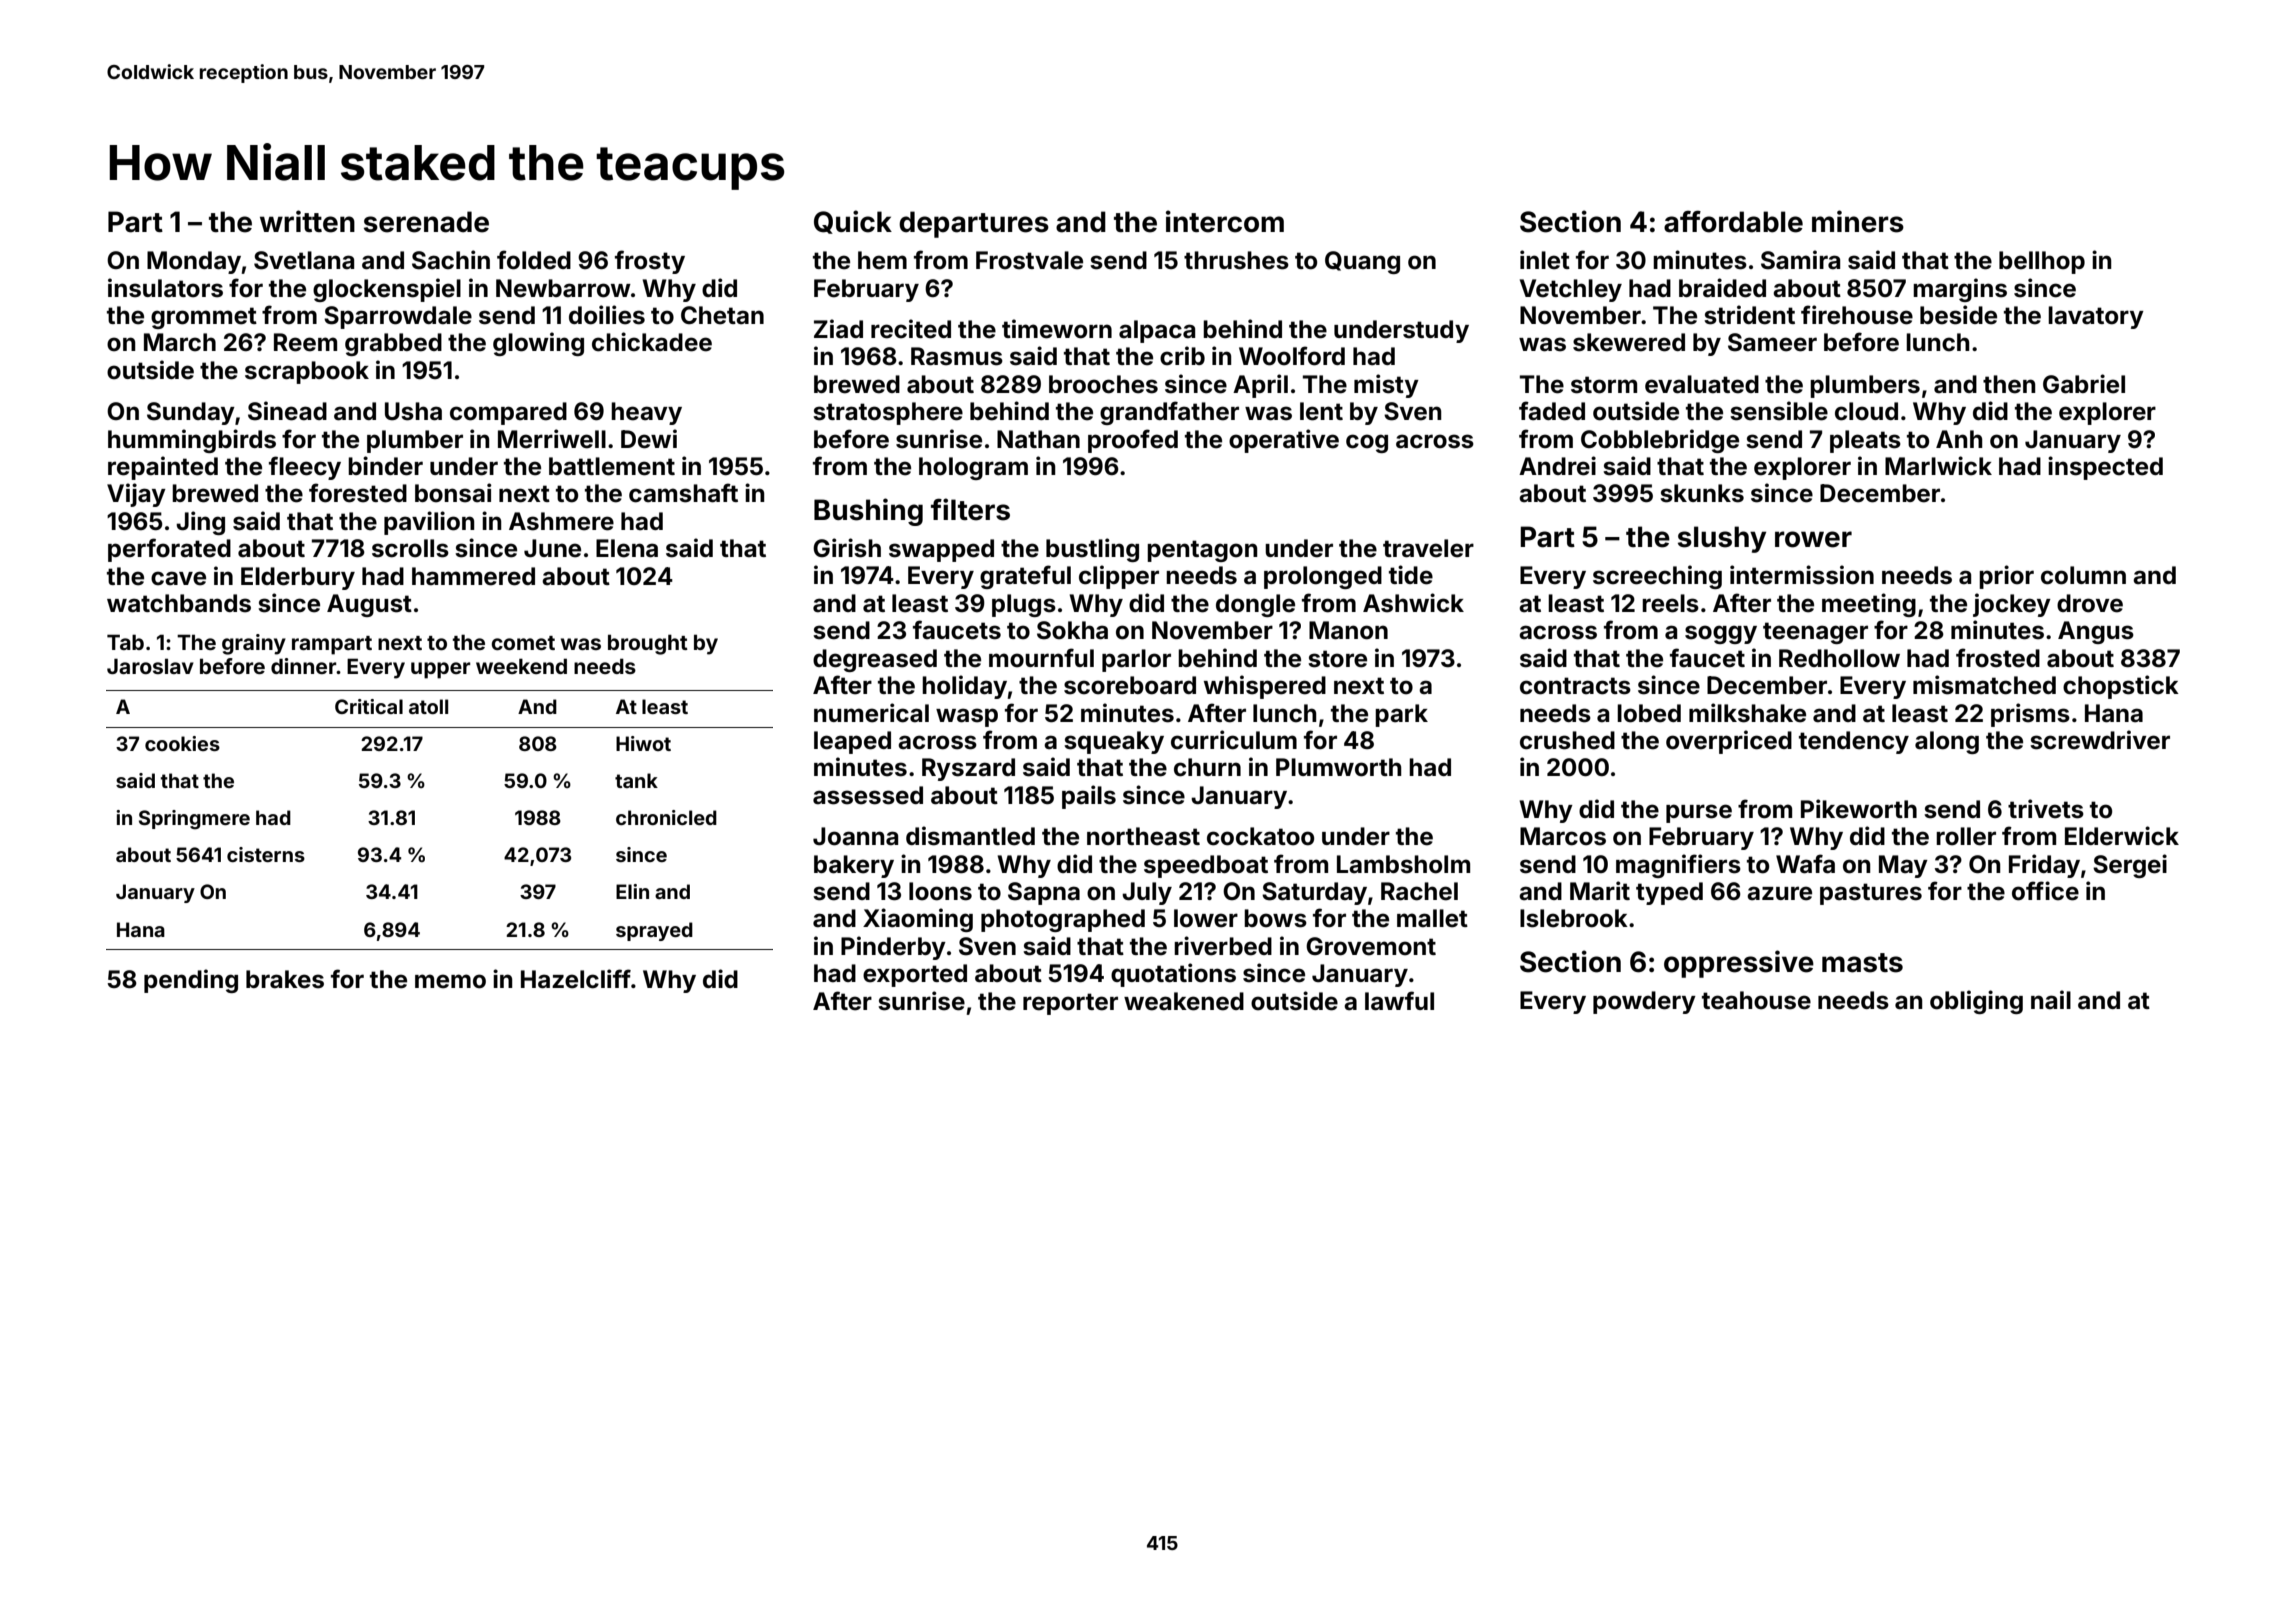 The image size is (2292, 1621). I want to click on Anh, so click(1959, 439).
